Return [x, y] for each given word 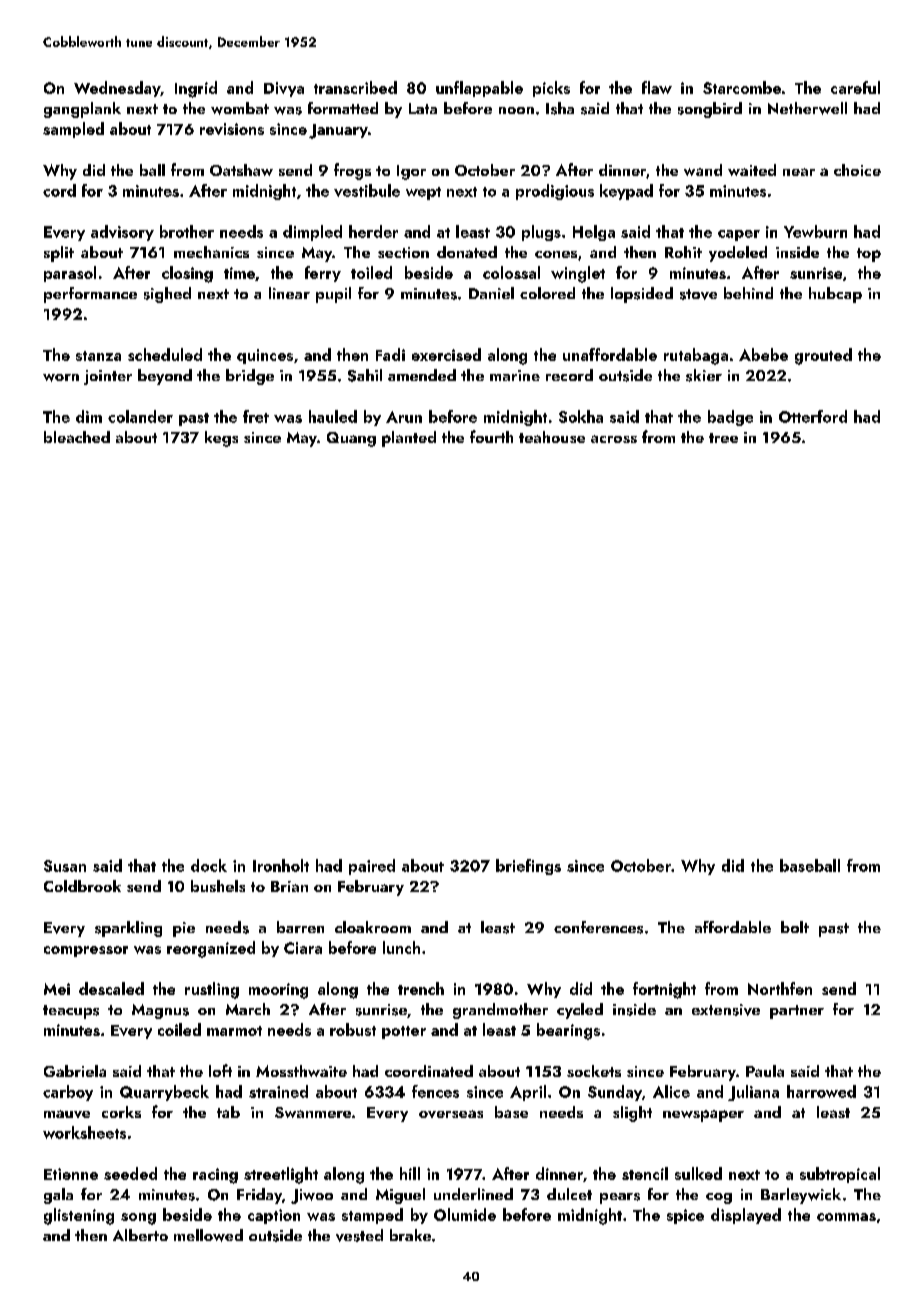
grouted [823, 356]
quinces [265, 356]
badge [730, 418]
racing [215, 1176]
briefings [528, 867]
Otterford [813, 416]
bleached [77, 437]
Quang [351, 439]
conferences [598, 927]
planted [409, 439]
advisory [122, 233]
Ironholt [281, 865]
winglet [578, 274]
